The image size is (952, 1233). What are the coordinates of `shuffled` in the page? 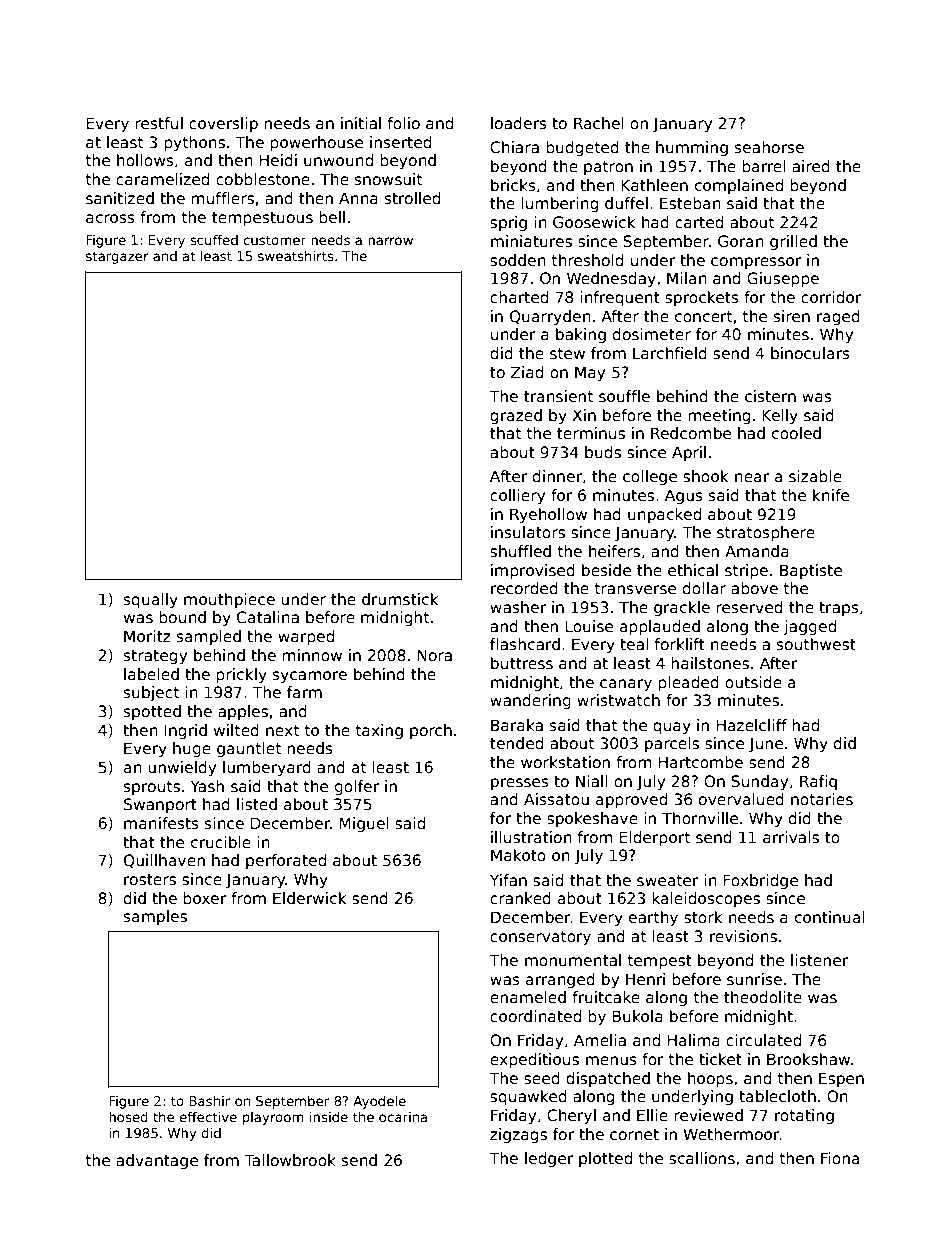 It's located at (520, 551).
